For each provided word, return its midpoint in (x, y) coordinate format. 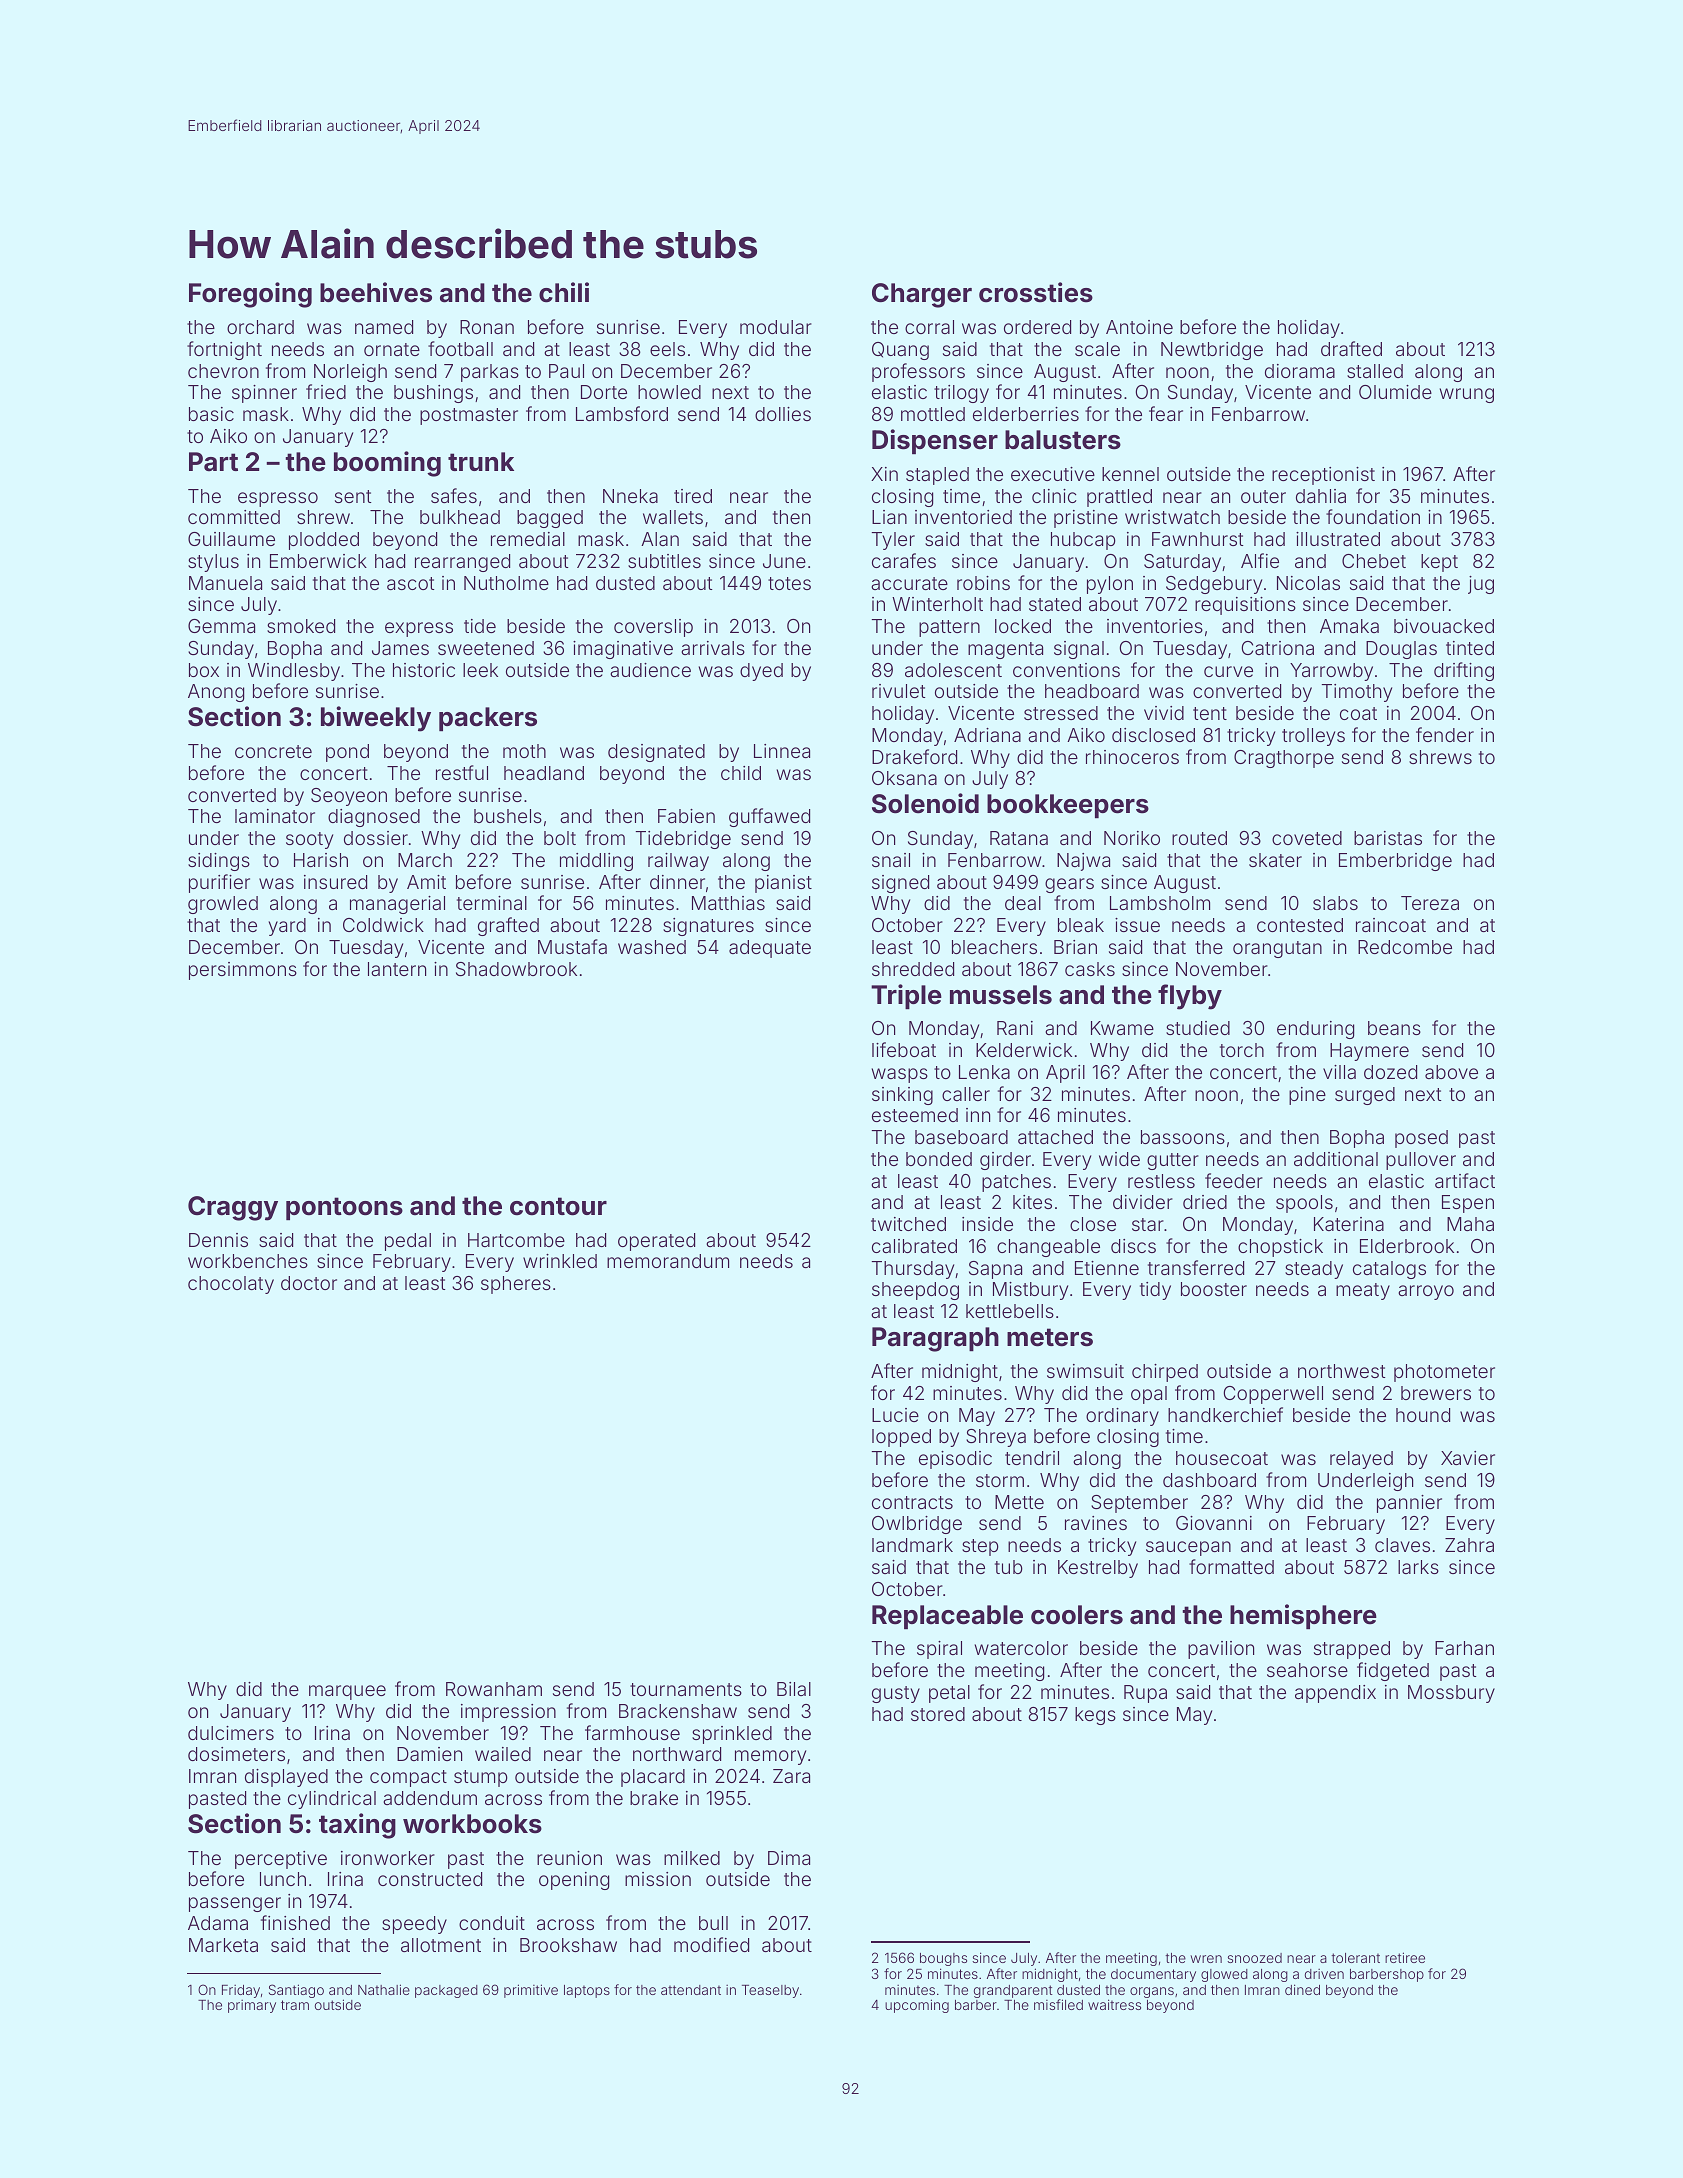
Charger (922, 295)
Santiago (296, 1991)
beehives (376, 292)
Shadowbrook (516, 969)
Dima (789, 1858)
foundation (1373, 516)
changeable (1048, 1248)
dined (1302, 1989)
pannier (1409, 1504)
